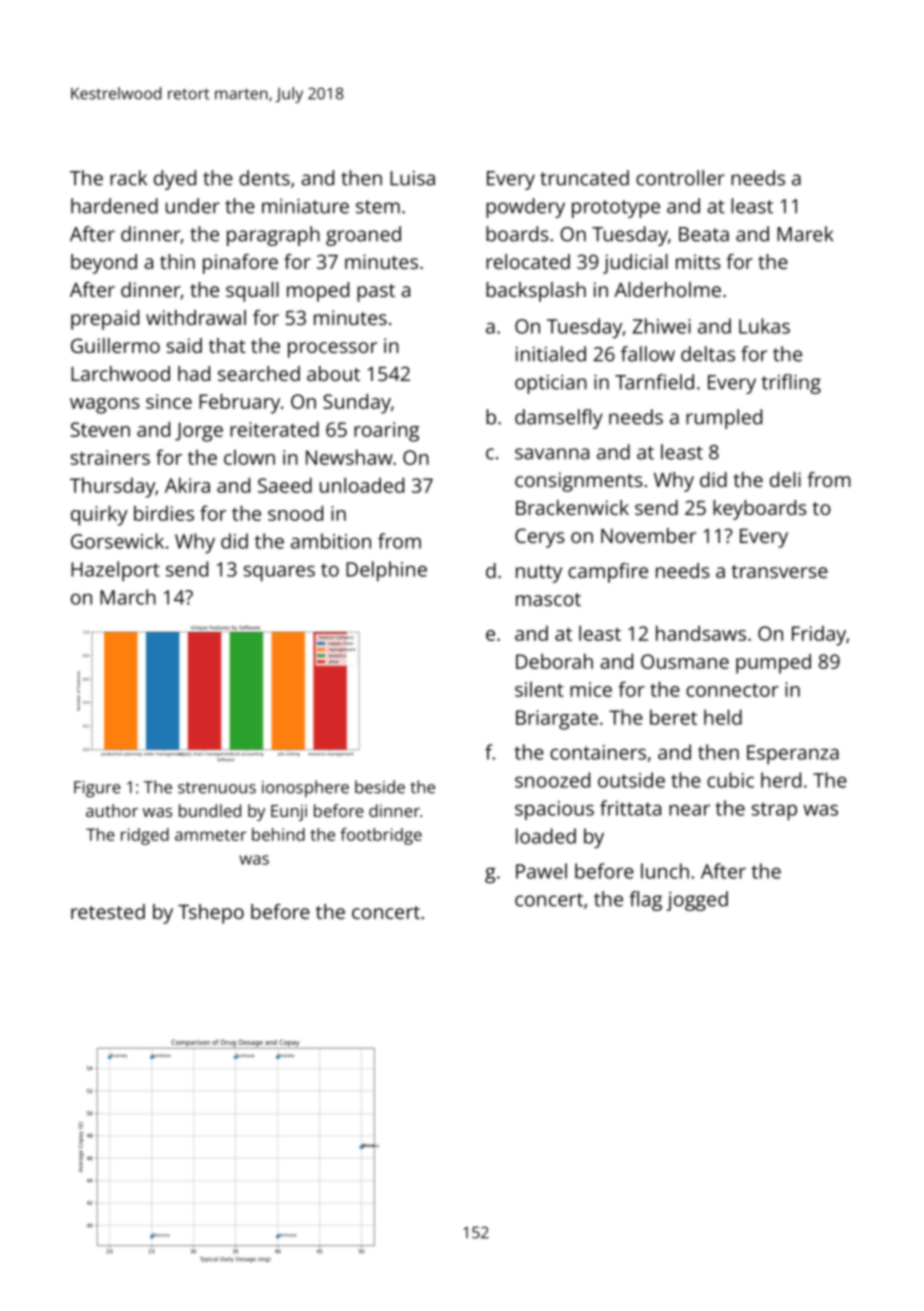 This screenshot has width=924, height=1311. Describe the element at coordinates (184, 345) in the screenshot. I see `said` at that location.
